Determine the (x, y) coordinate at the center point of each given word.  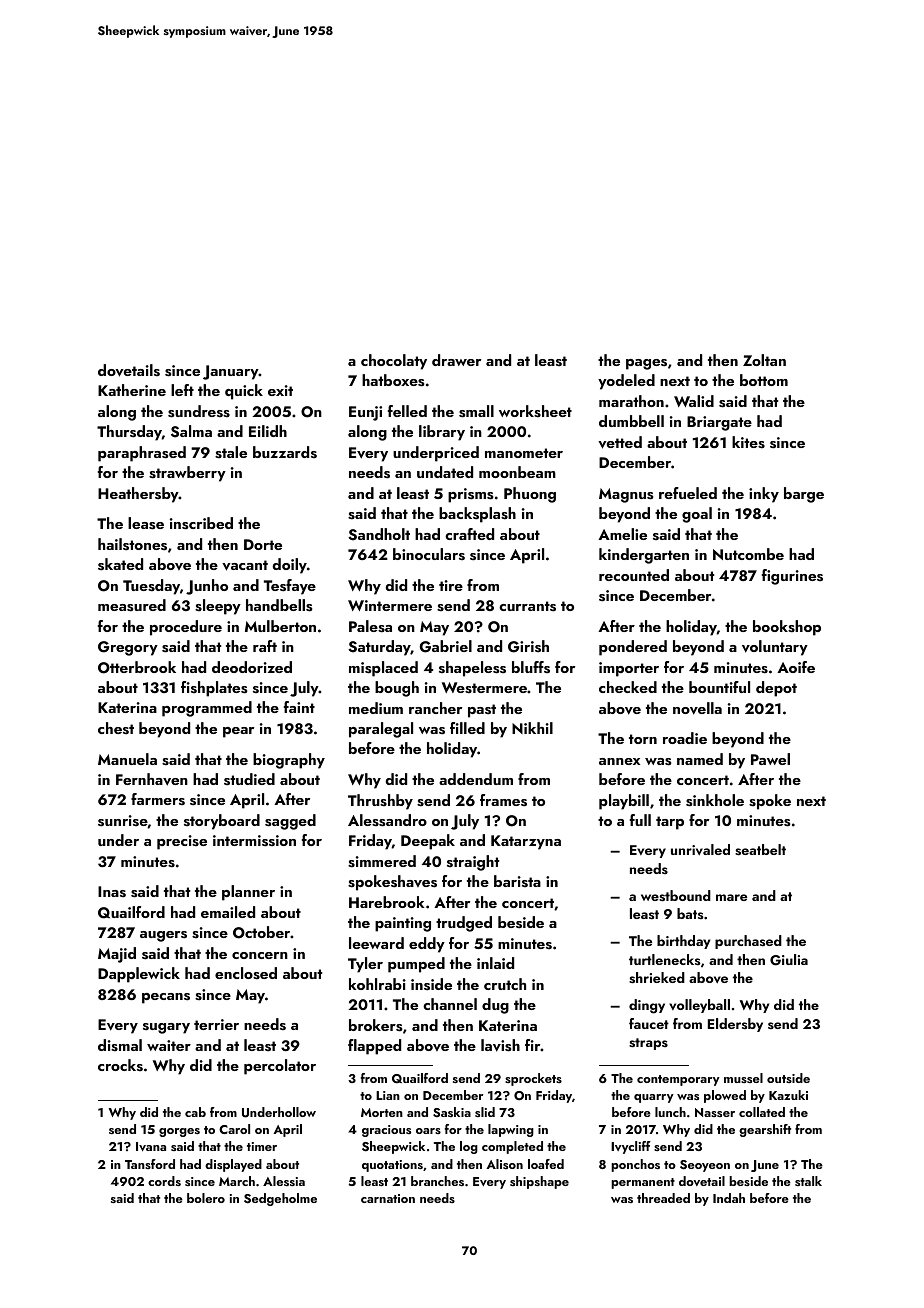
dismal (120, 1045)
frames (503, 800)
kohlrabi (377, 984)
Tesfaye (290, 587)
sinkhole (715, 800)
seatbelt (760, 850)
